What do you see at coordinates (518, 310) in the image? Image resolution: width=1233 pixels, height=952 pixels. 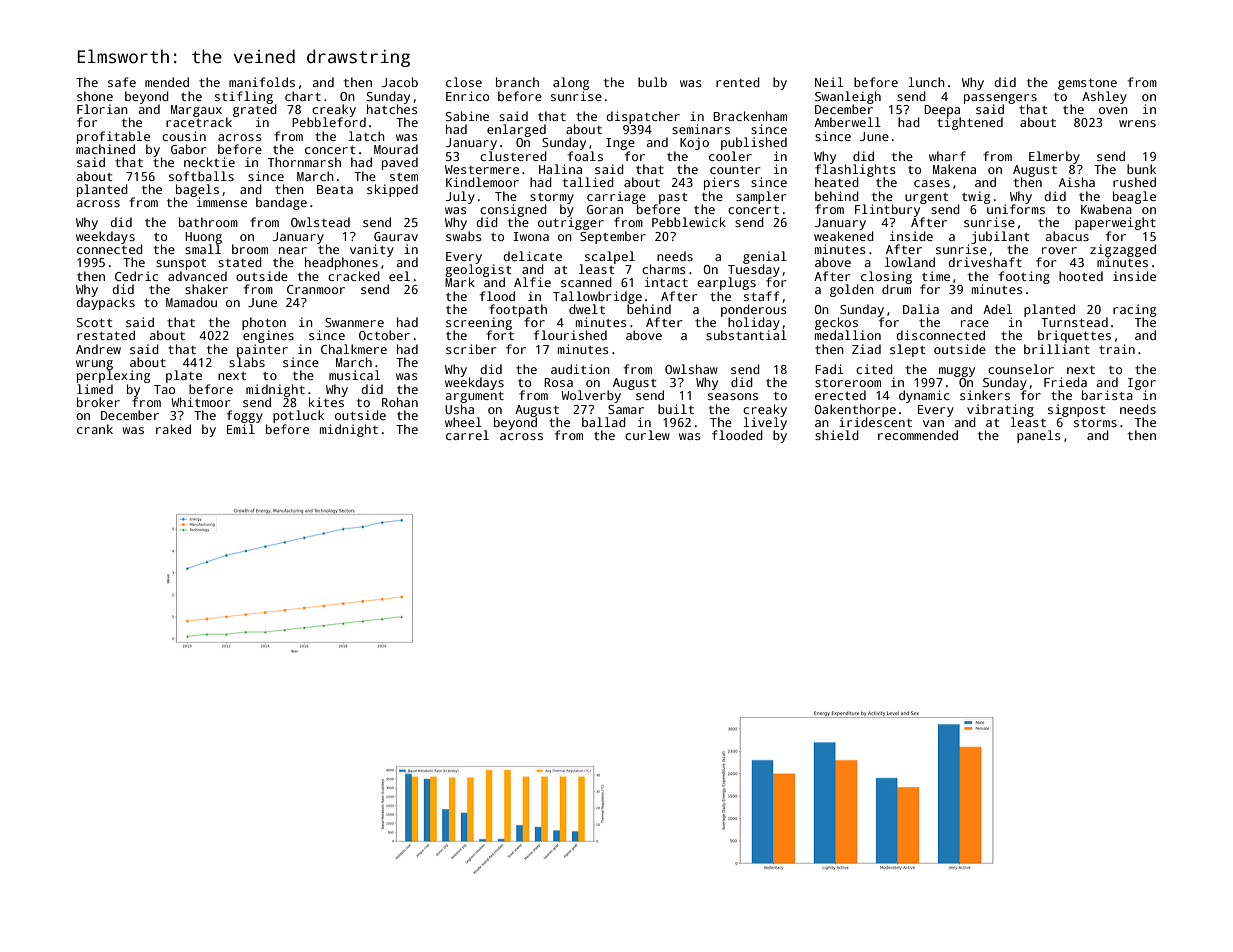 I see `footpath` at bounding box center [518, 310].
